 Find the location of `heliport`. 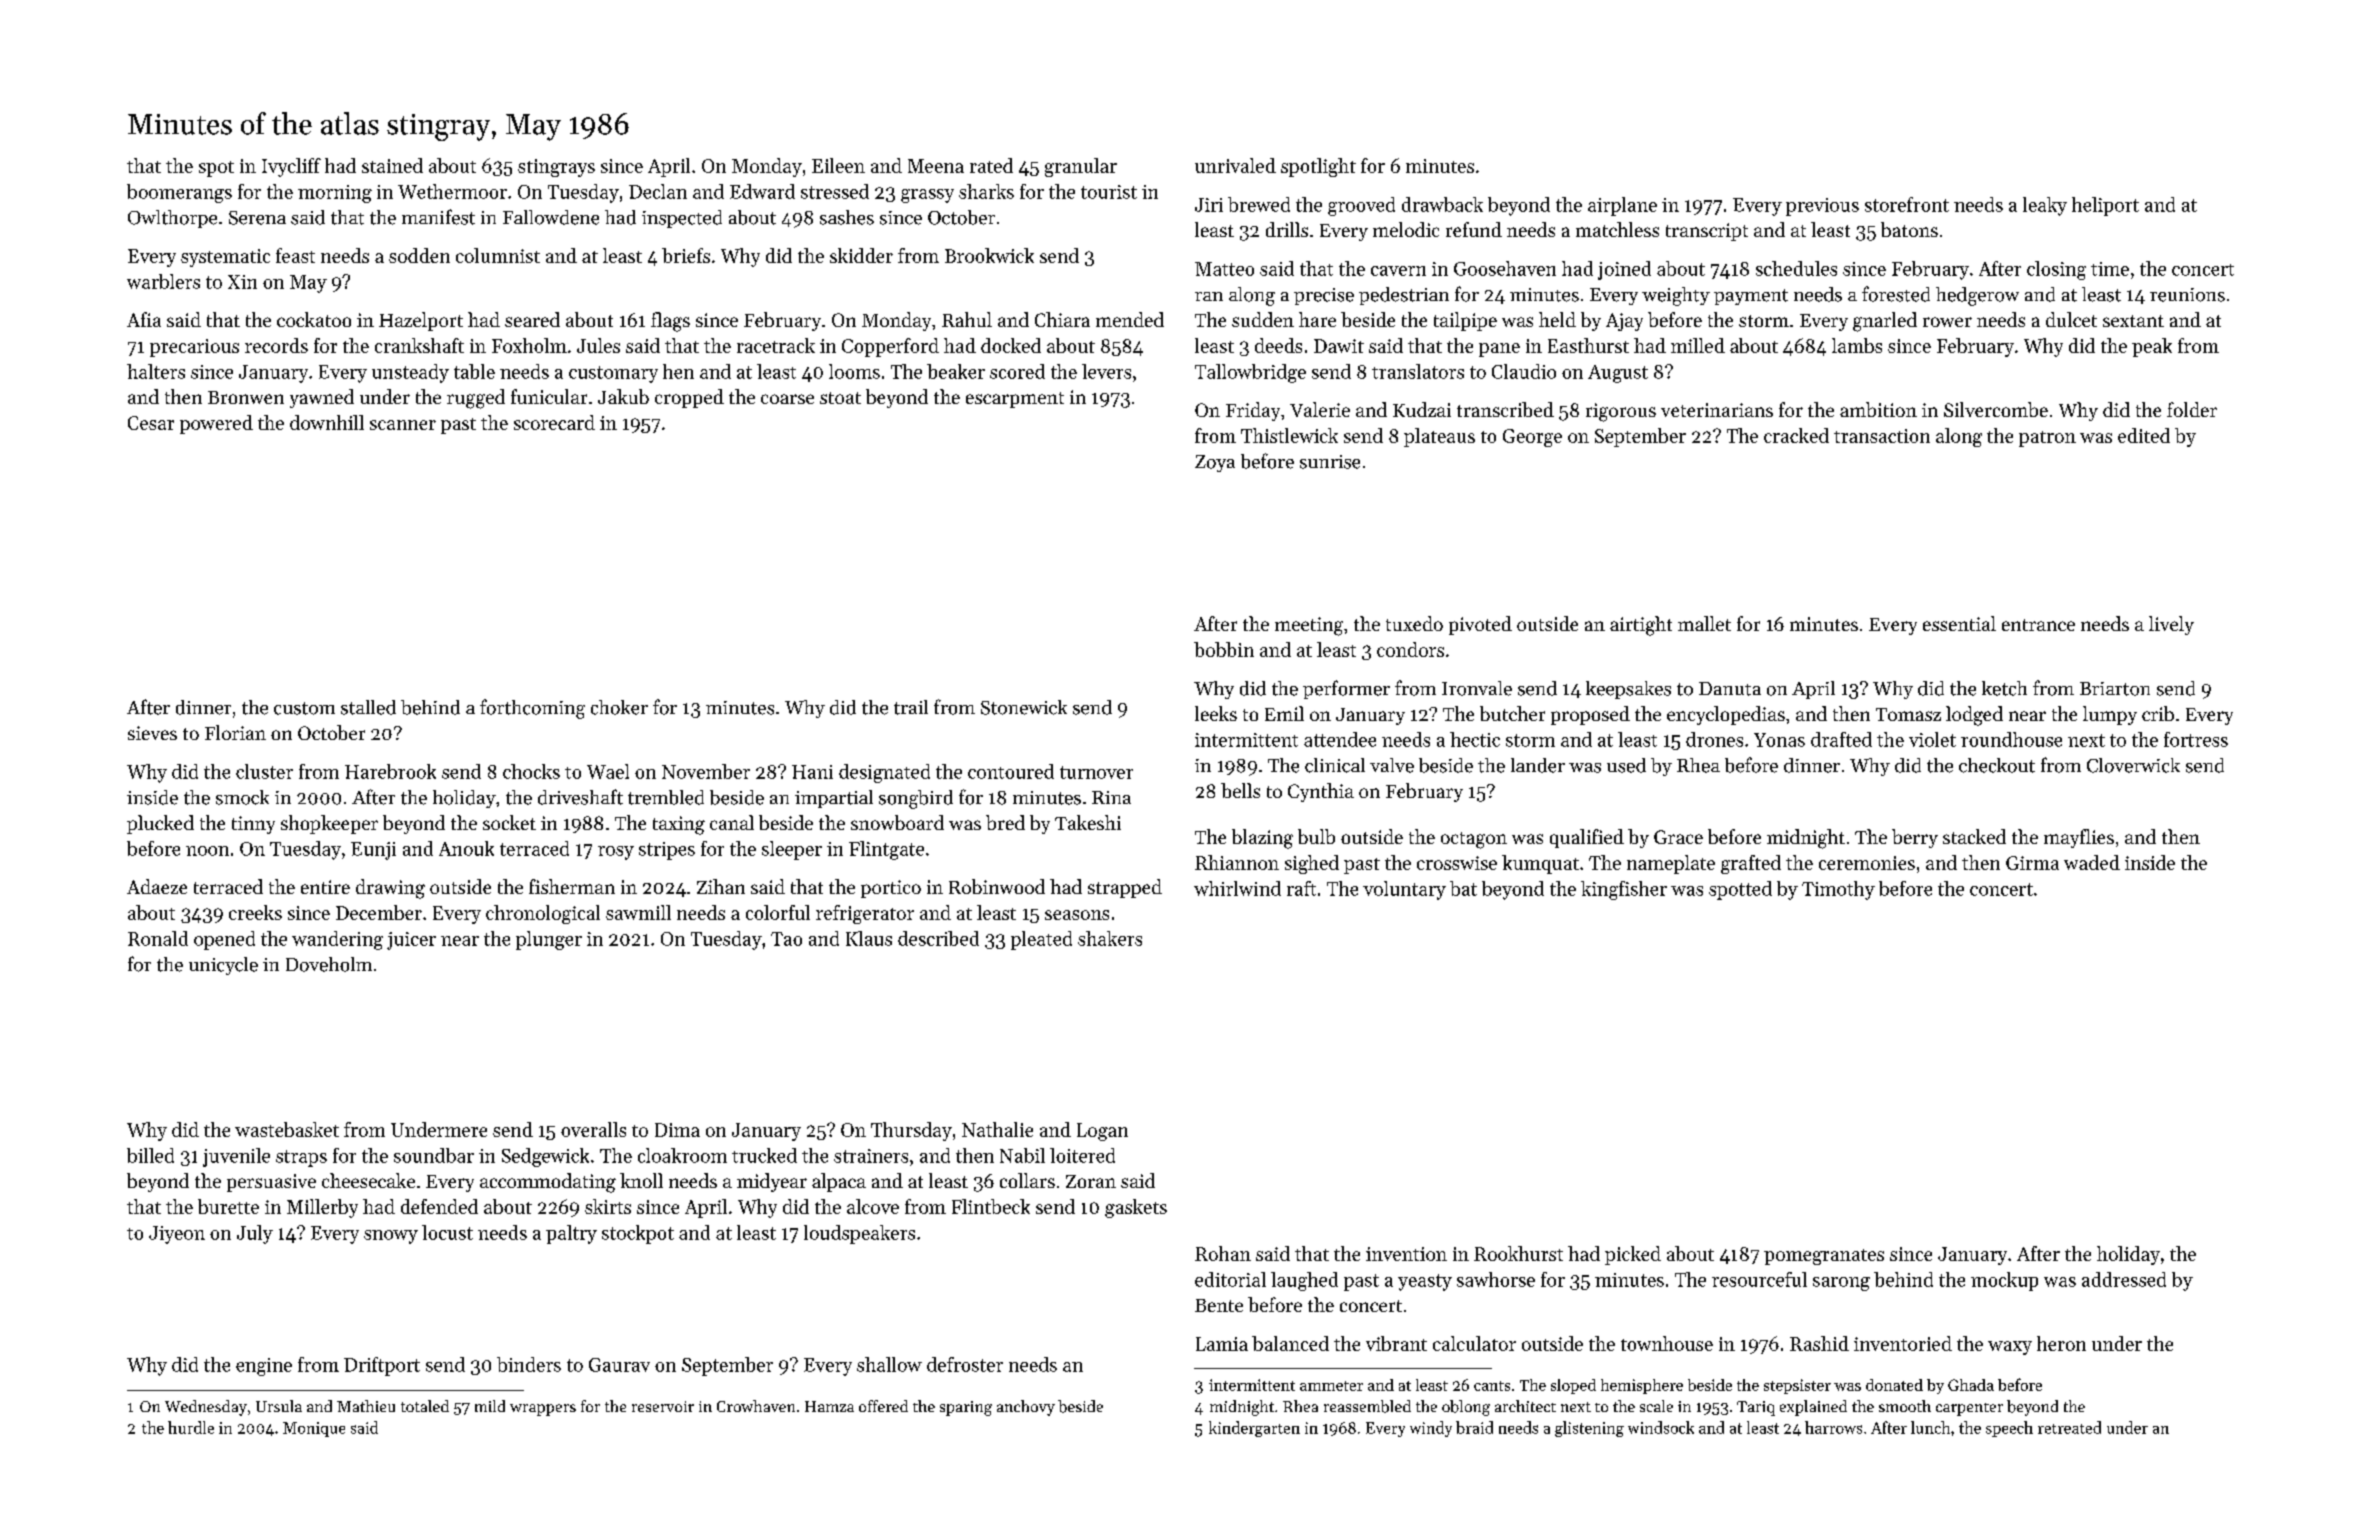

heliport is located at coordinates (2105, 206).
